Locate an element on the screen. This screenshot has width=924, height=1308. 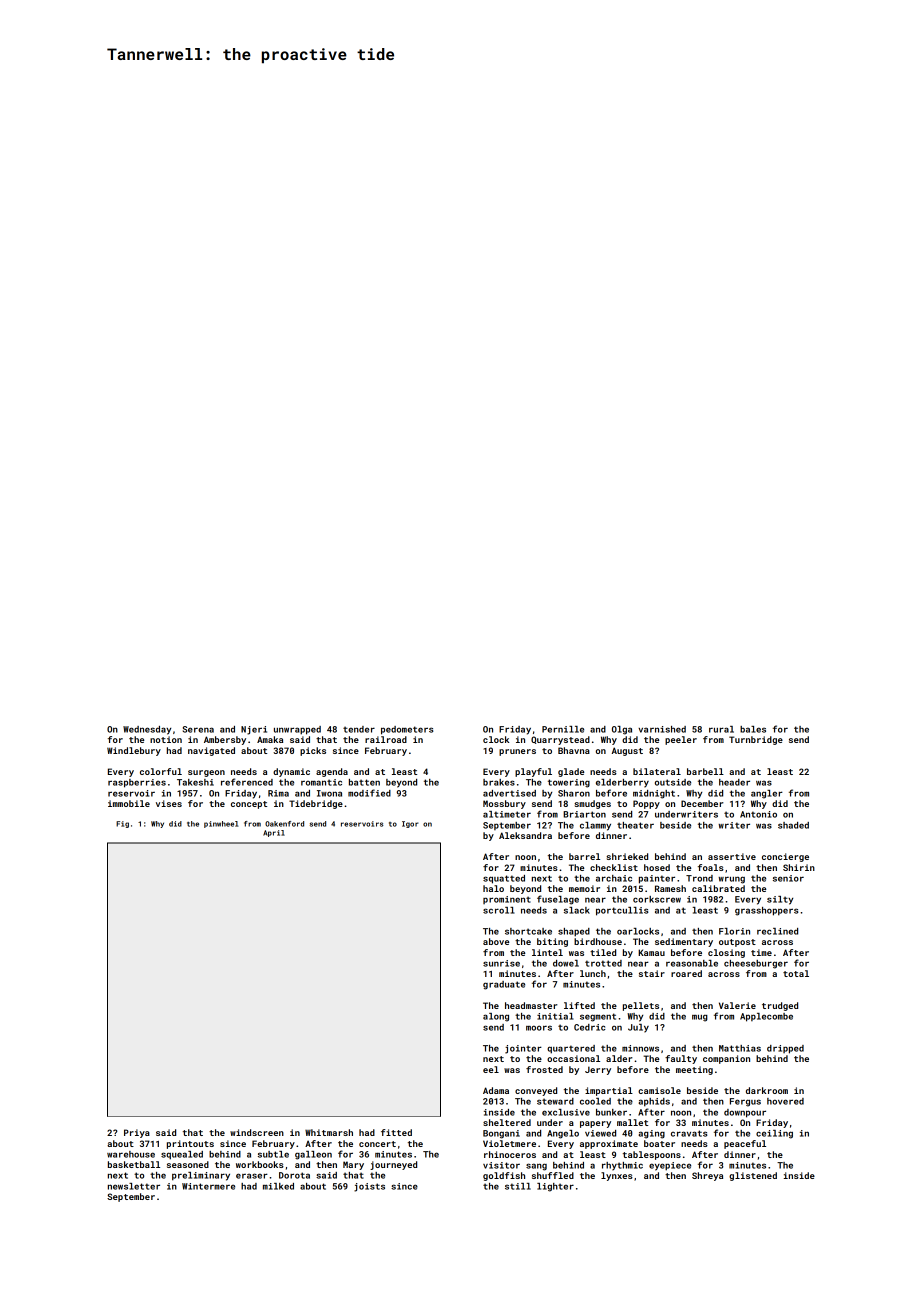
Njeri is located at coordinates (254, 730).
